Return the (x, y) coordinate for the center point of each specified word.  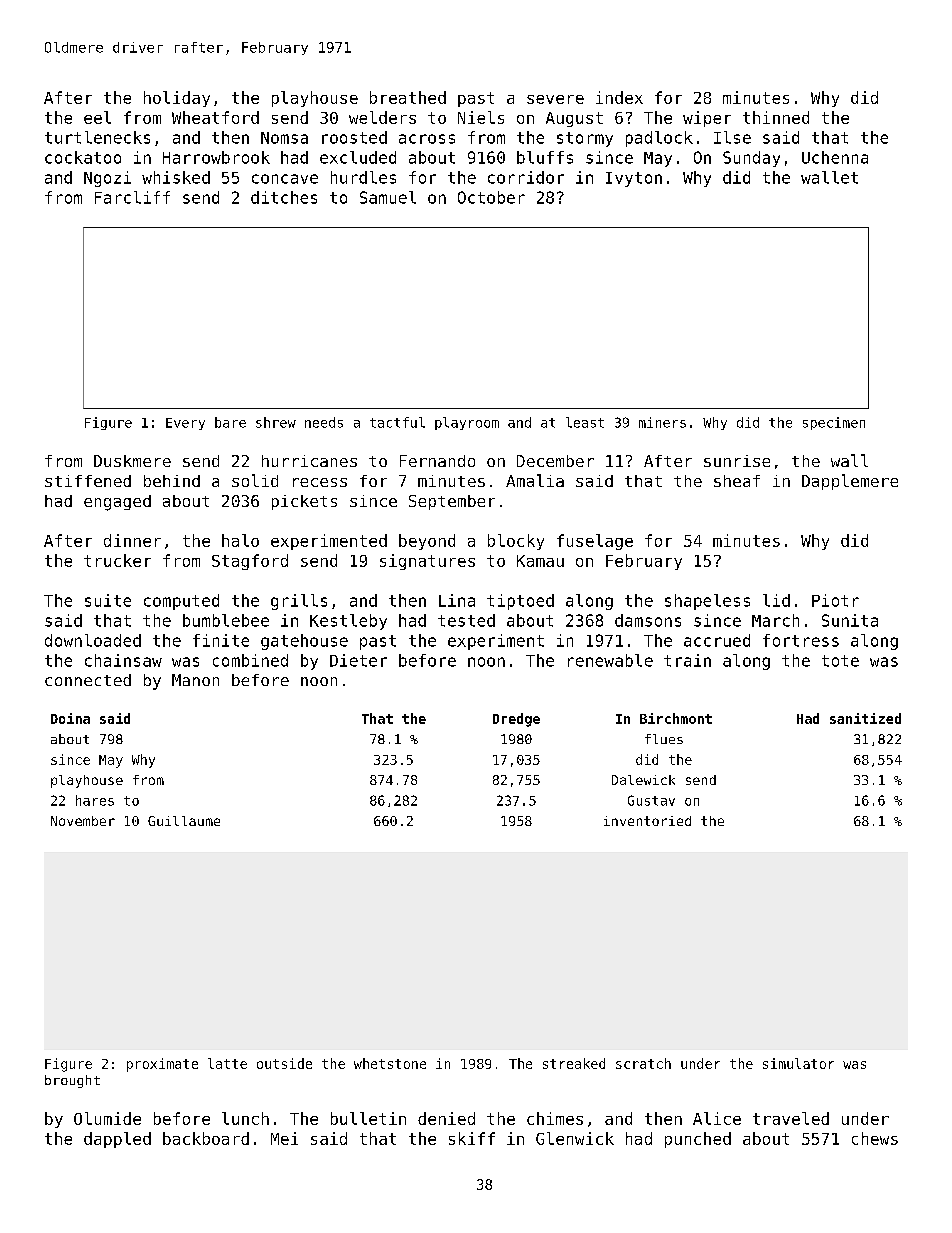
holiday (177, 99)
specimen (834, 423)
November (83, 821)
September (452, 502)
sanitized (865, 718)
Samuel (388, 197)
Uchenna (835, 157)
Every (185, 424)
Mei (284, 1138)
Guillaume (184, 821)
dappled (117, 1140)
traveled (791, 1118)
